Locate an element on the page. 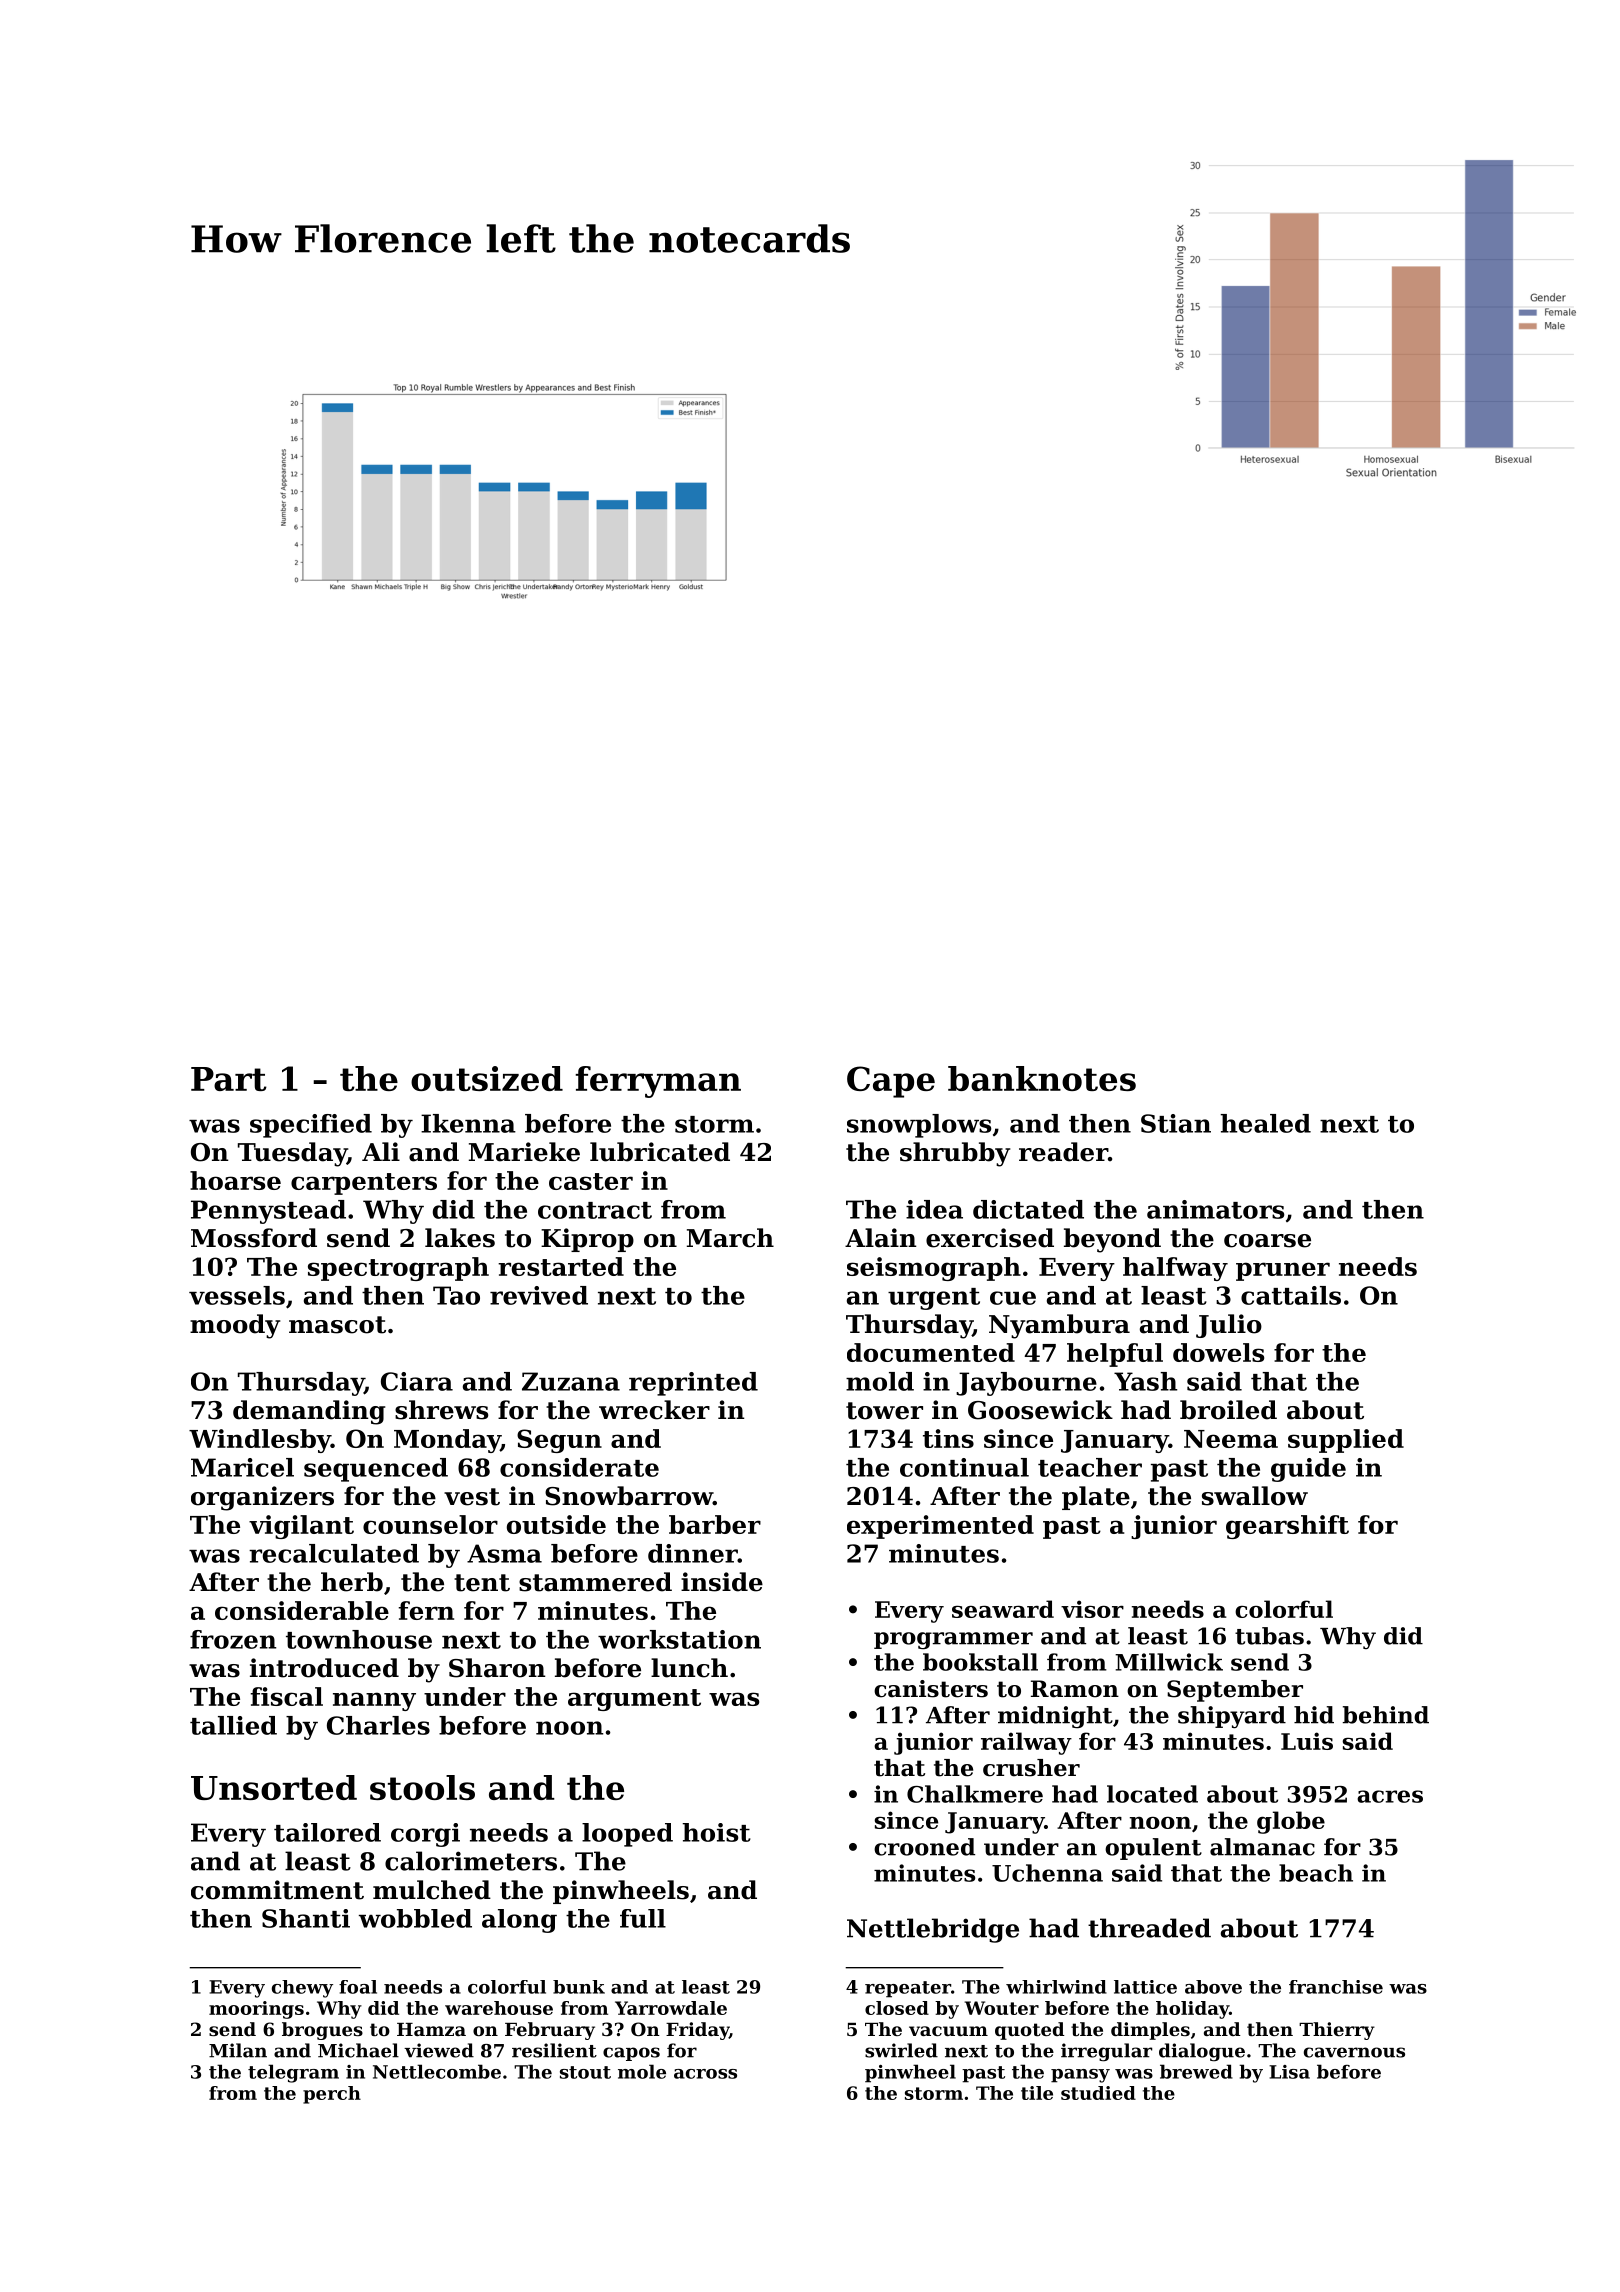  banknotes is located at coordinates (1042, 1078).
